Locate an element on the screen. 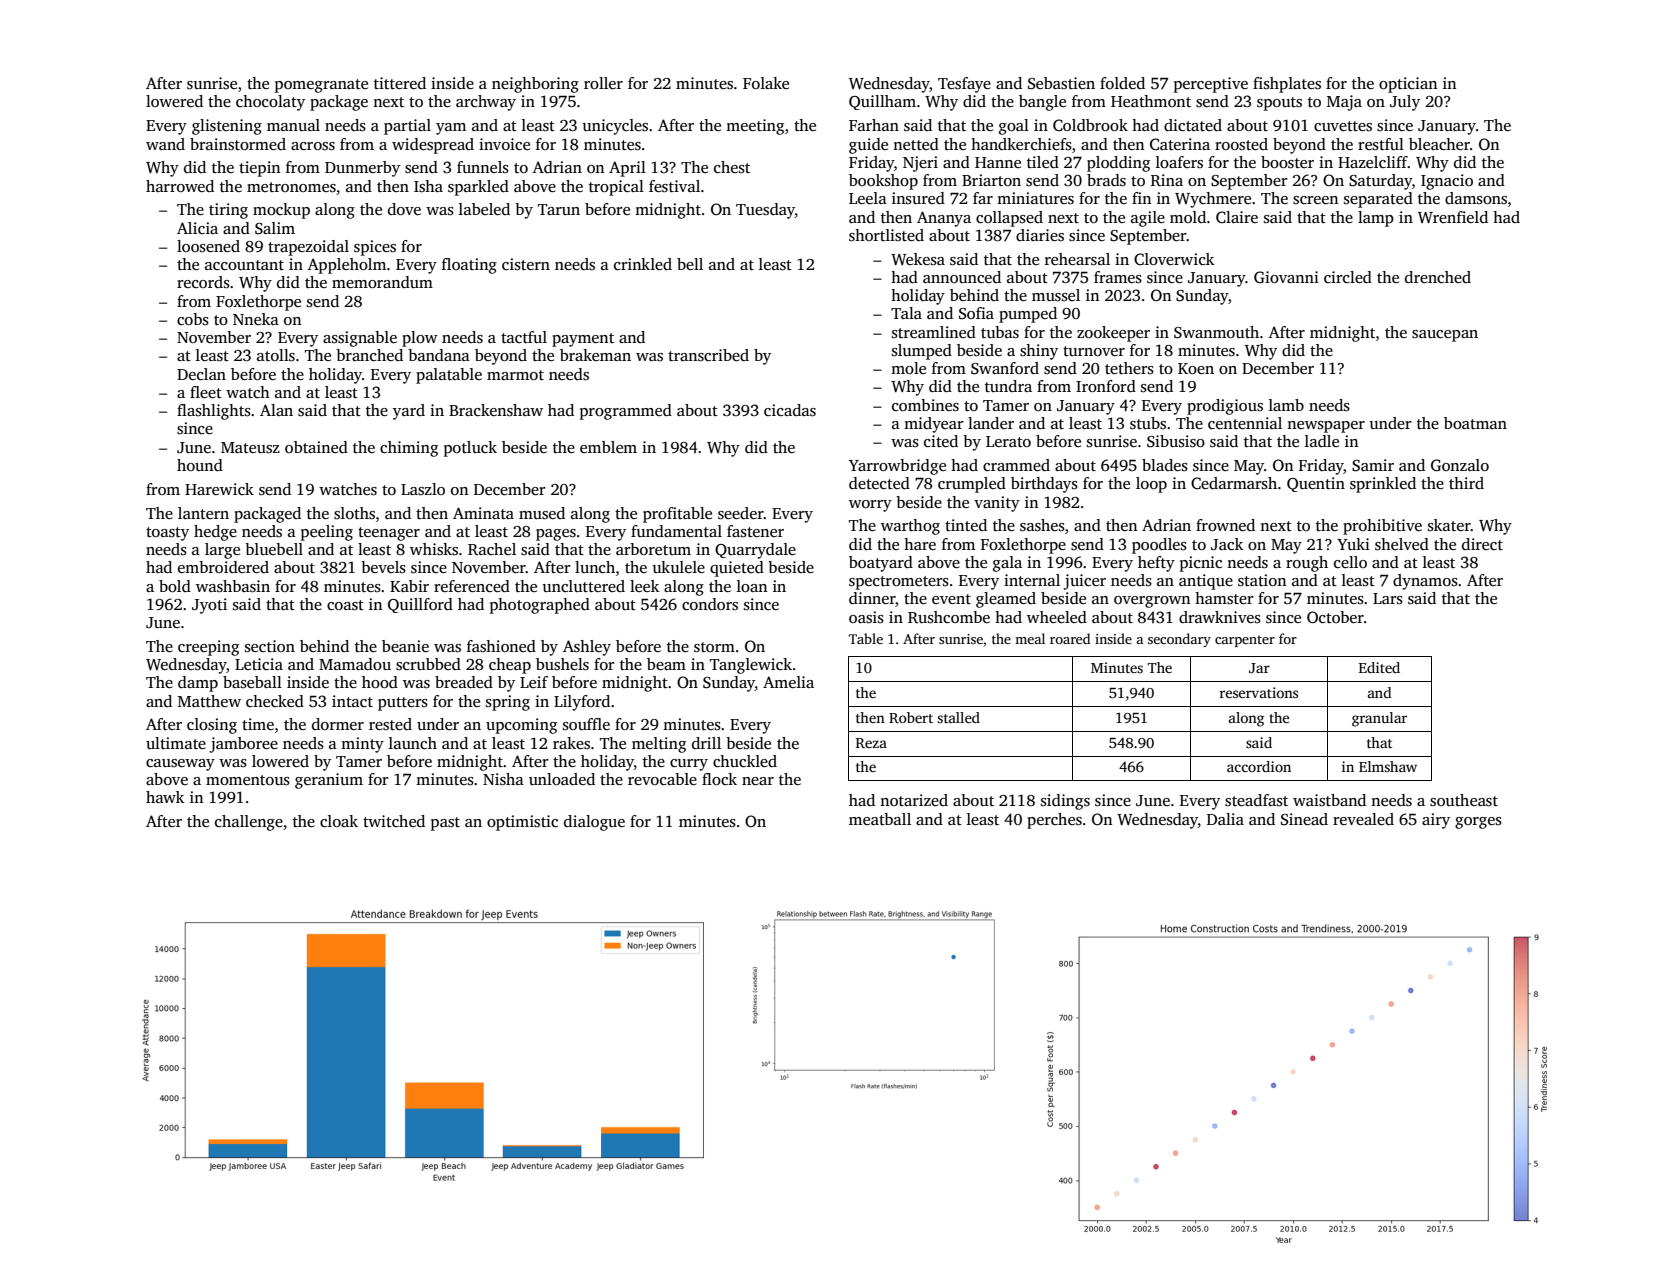 Image resolution: width=1667 pixels, height=1288 pixels. beanie is located at coordinates (405, 646).
